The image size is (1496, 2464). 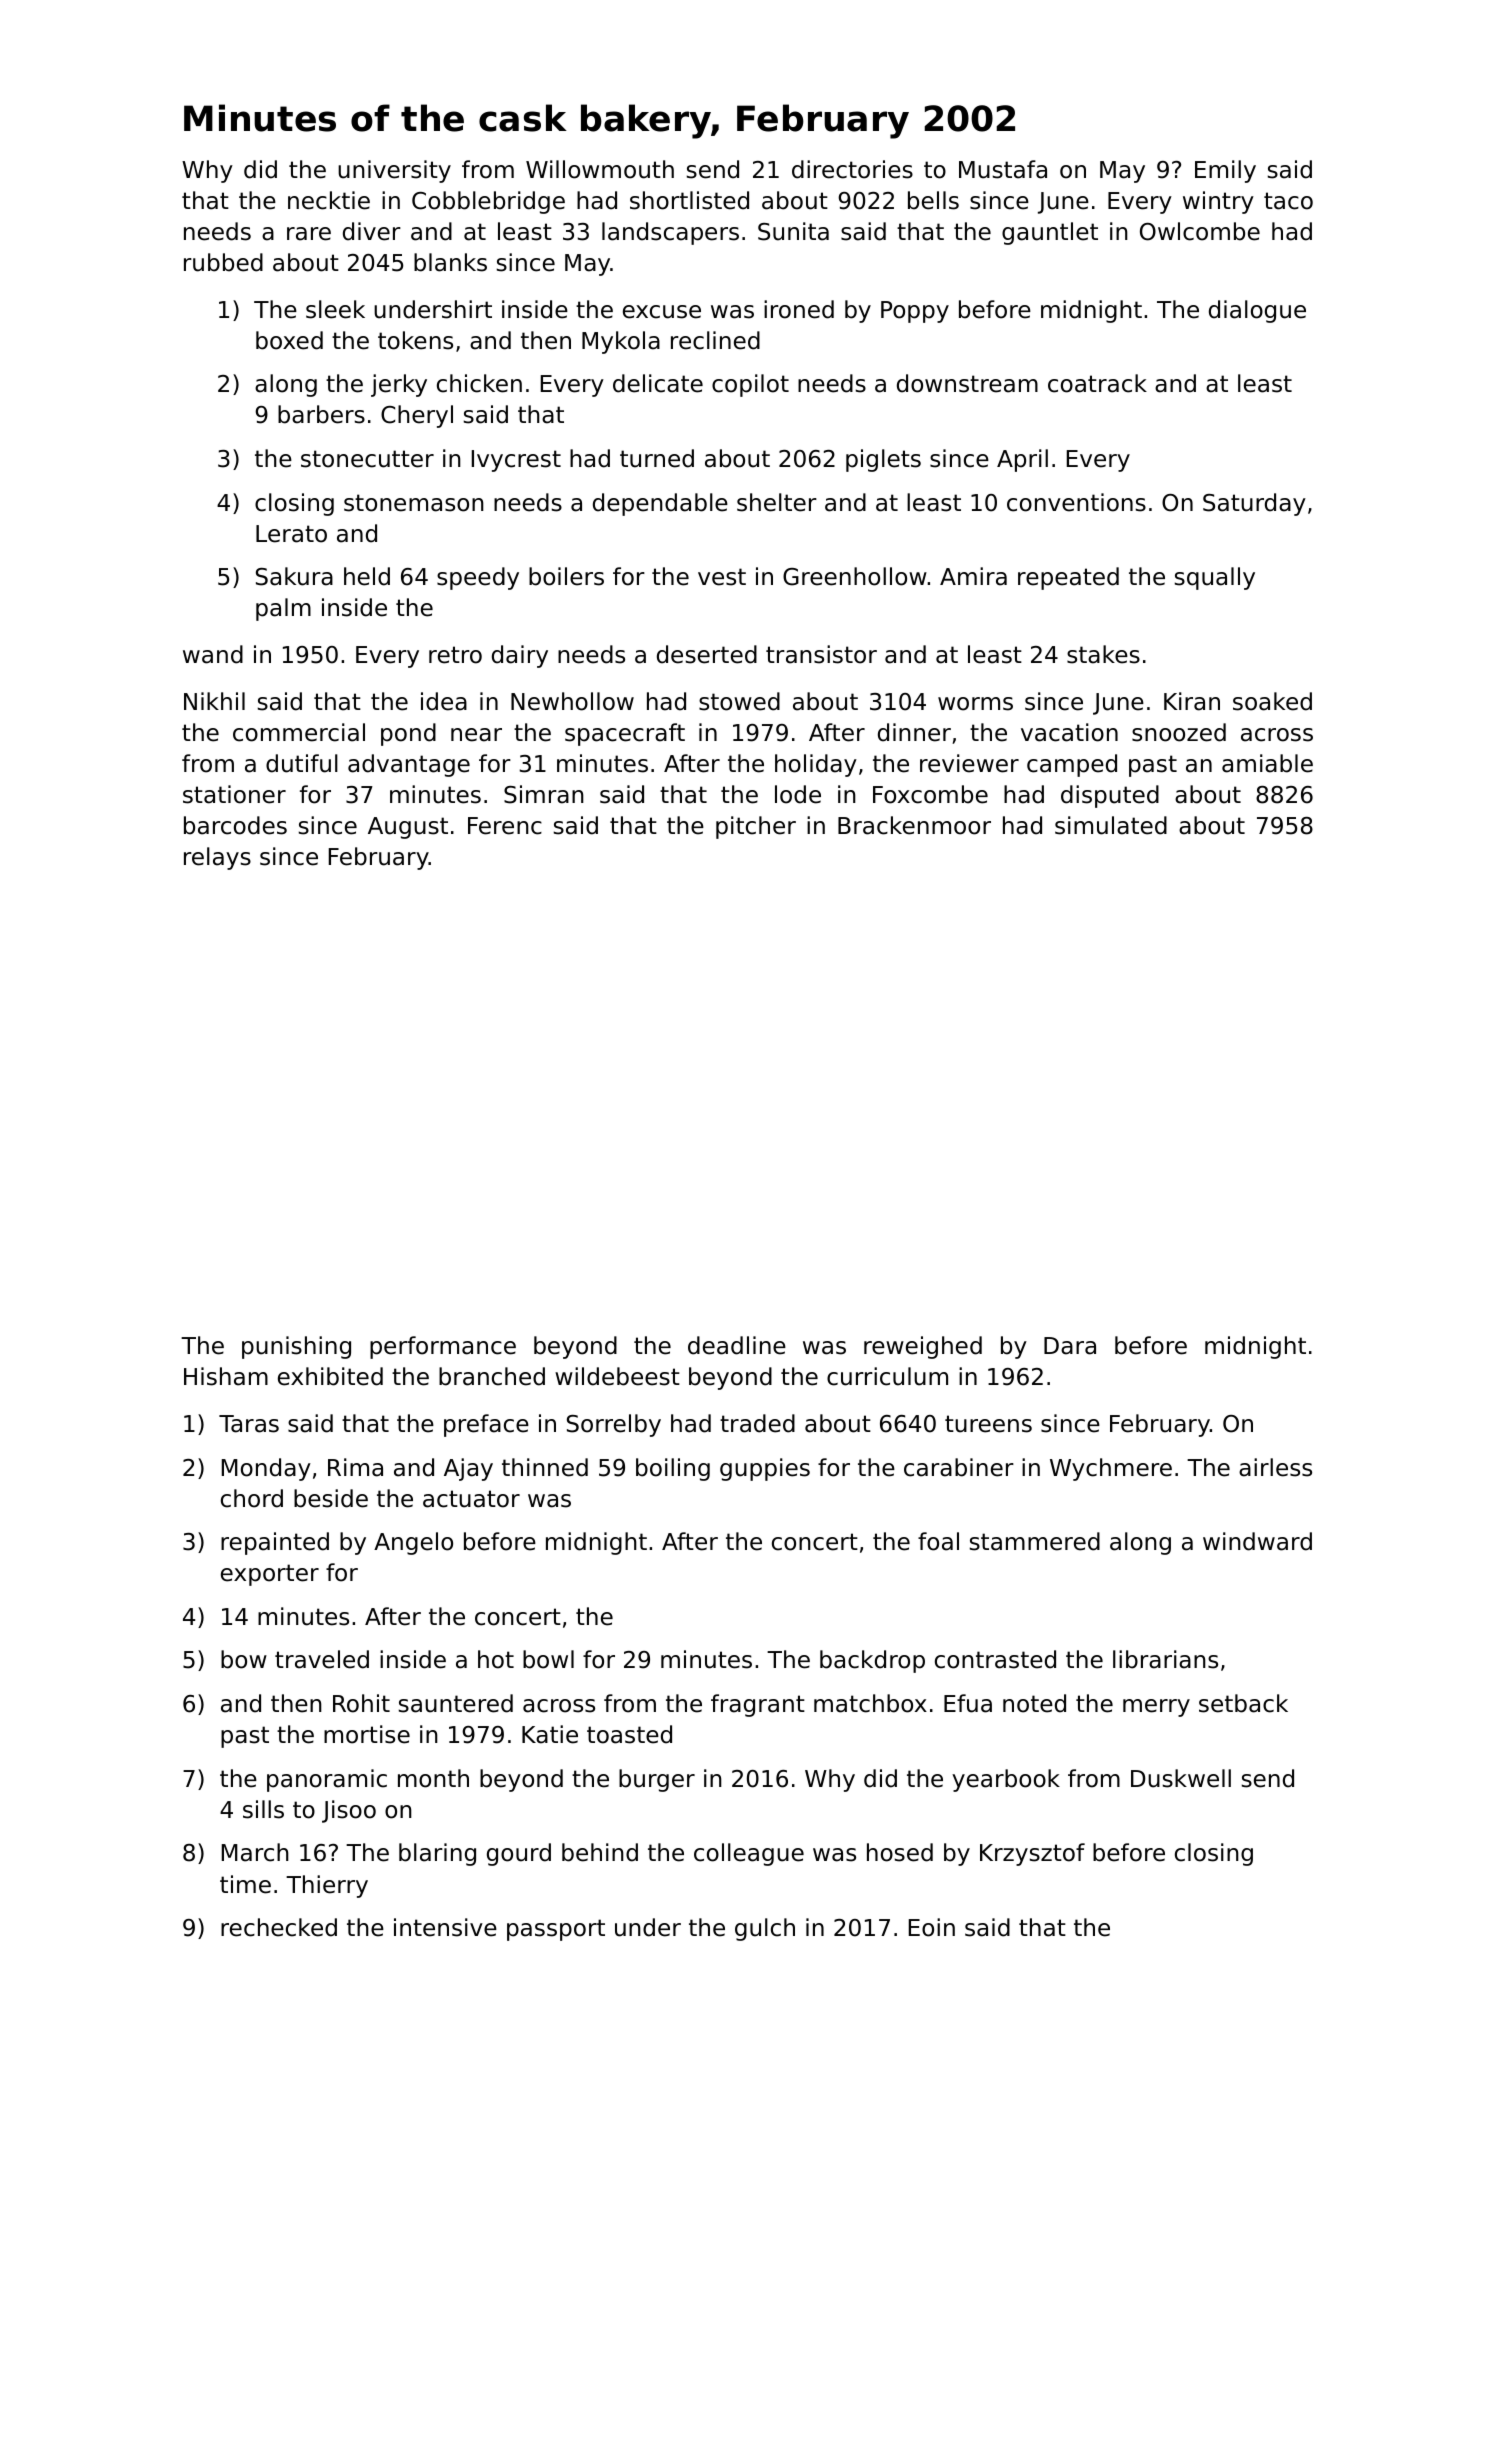 I want to click on amiable, so click(x=1267, y=763).
